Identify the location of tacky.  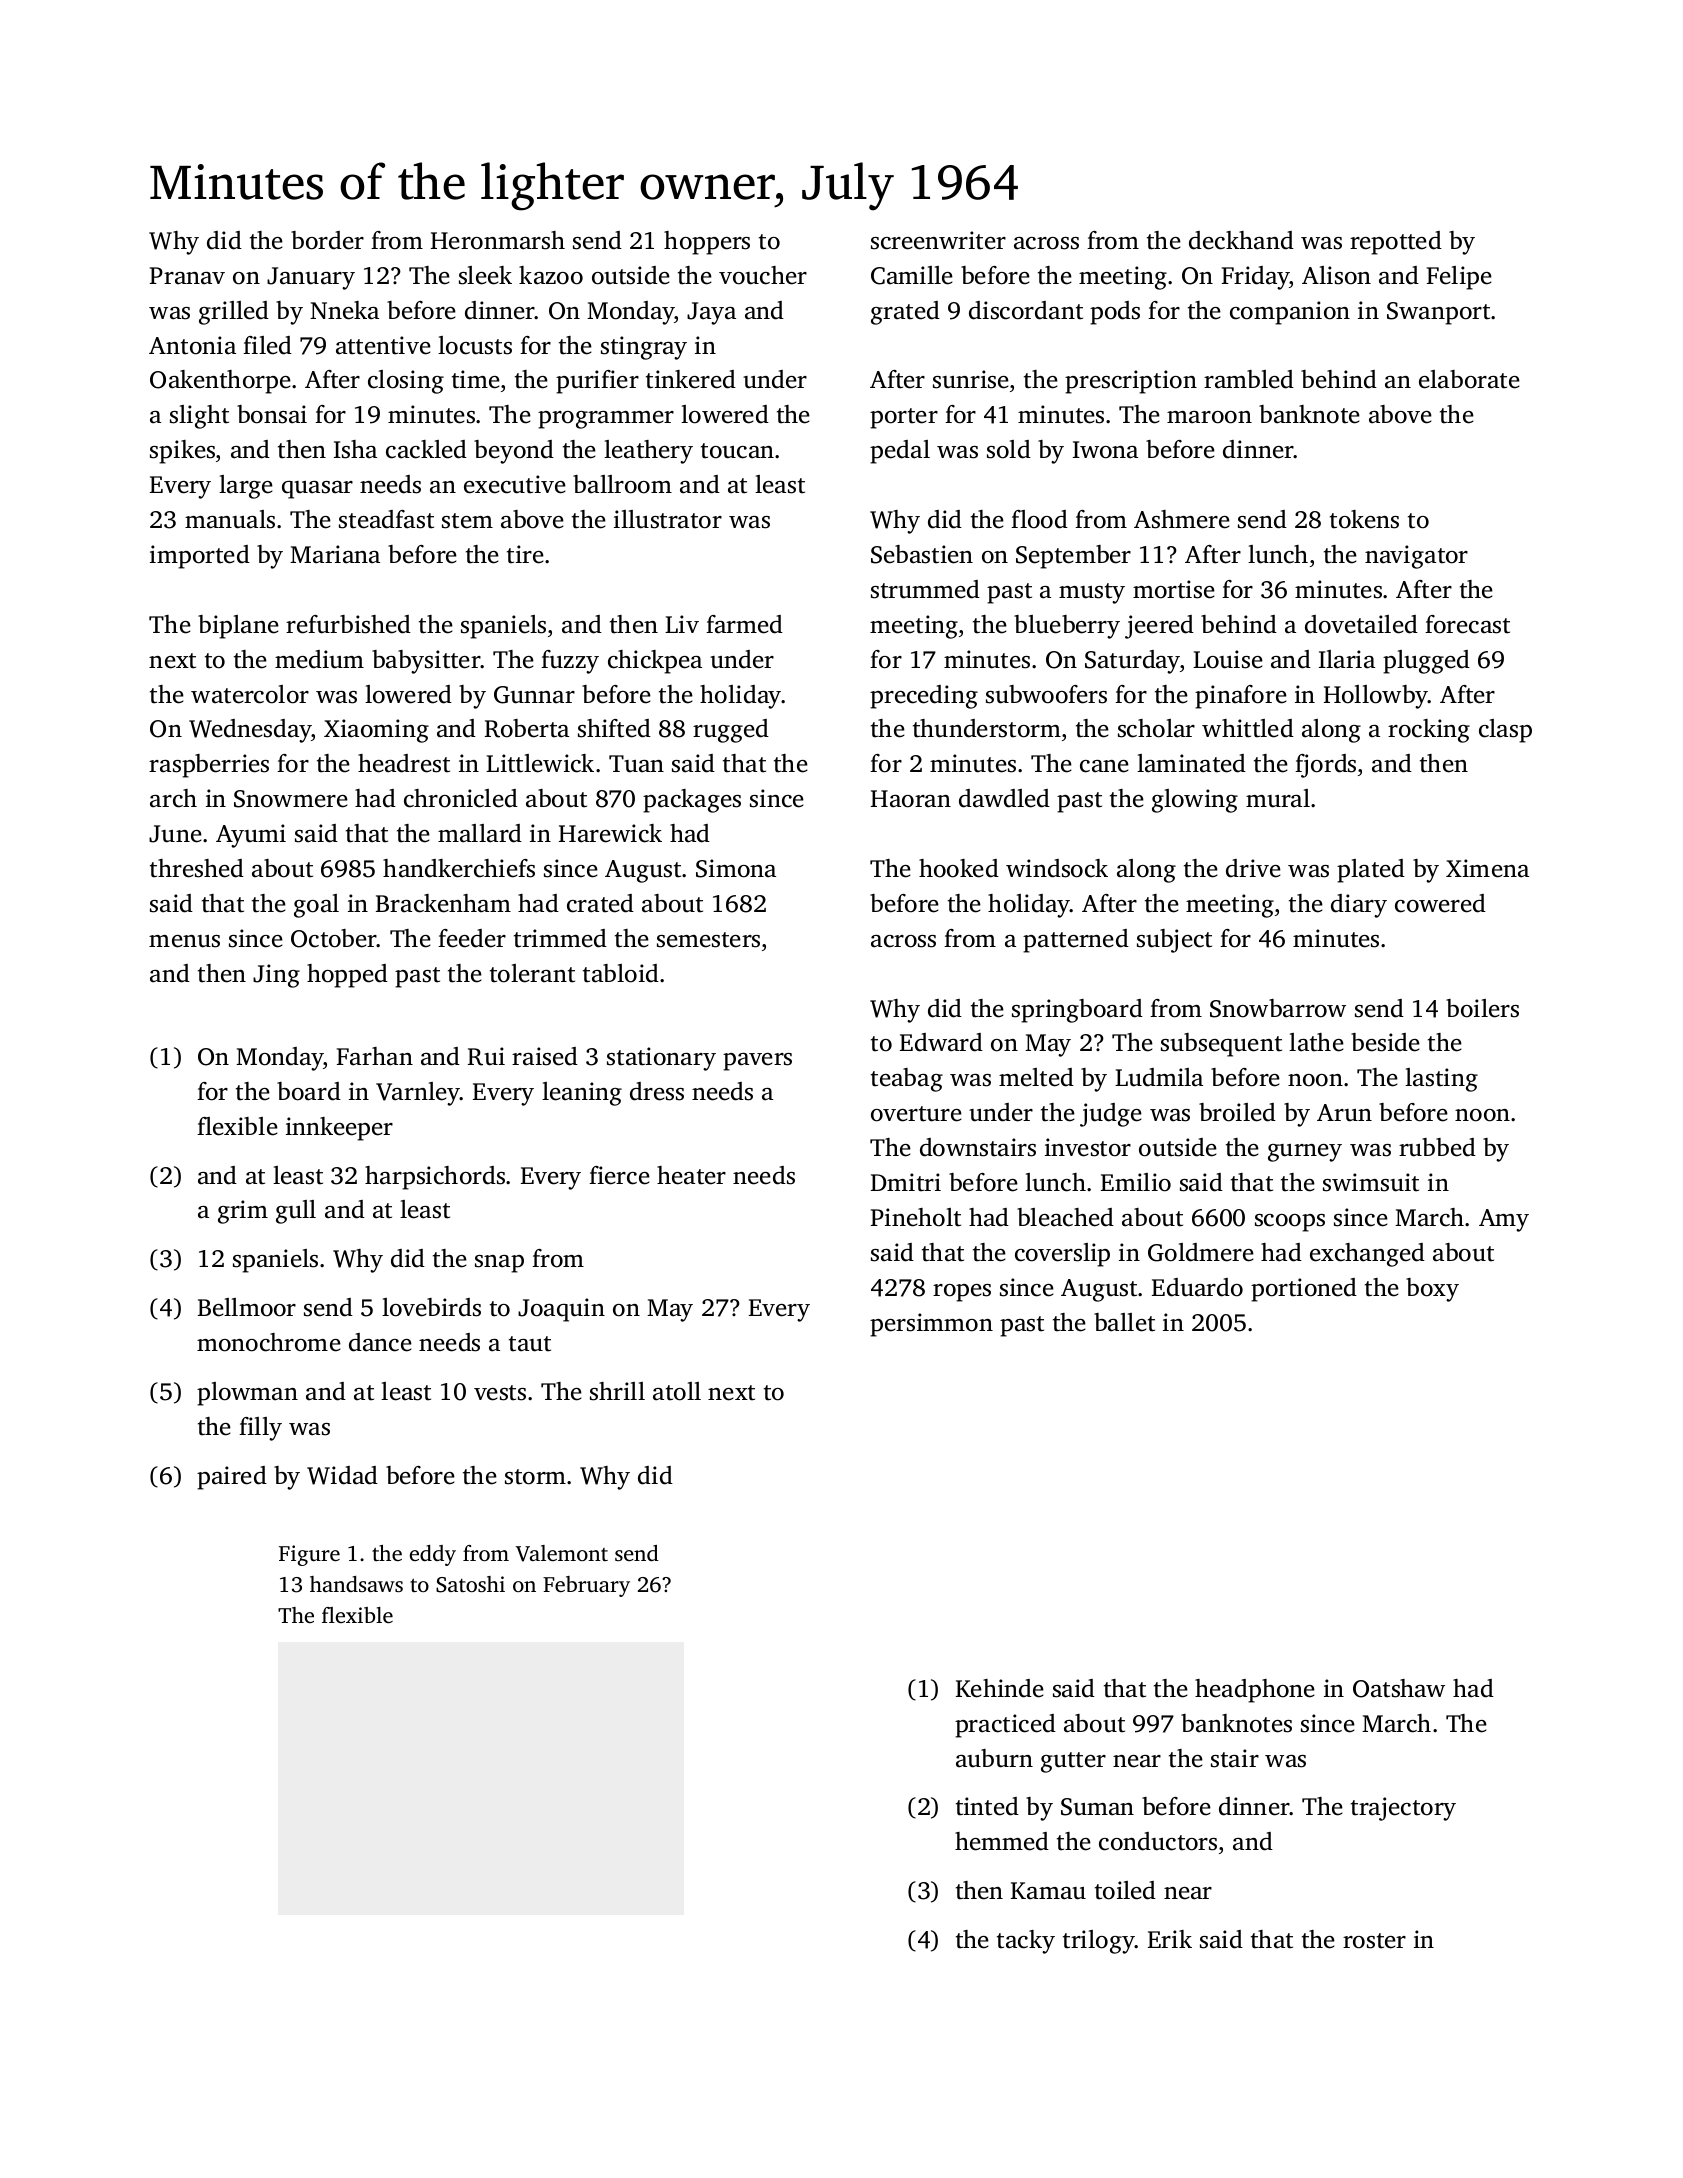
(1026, 1942).
